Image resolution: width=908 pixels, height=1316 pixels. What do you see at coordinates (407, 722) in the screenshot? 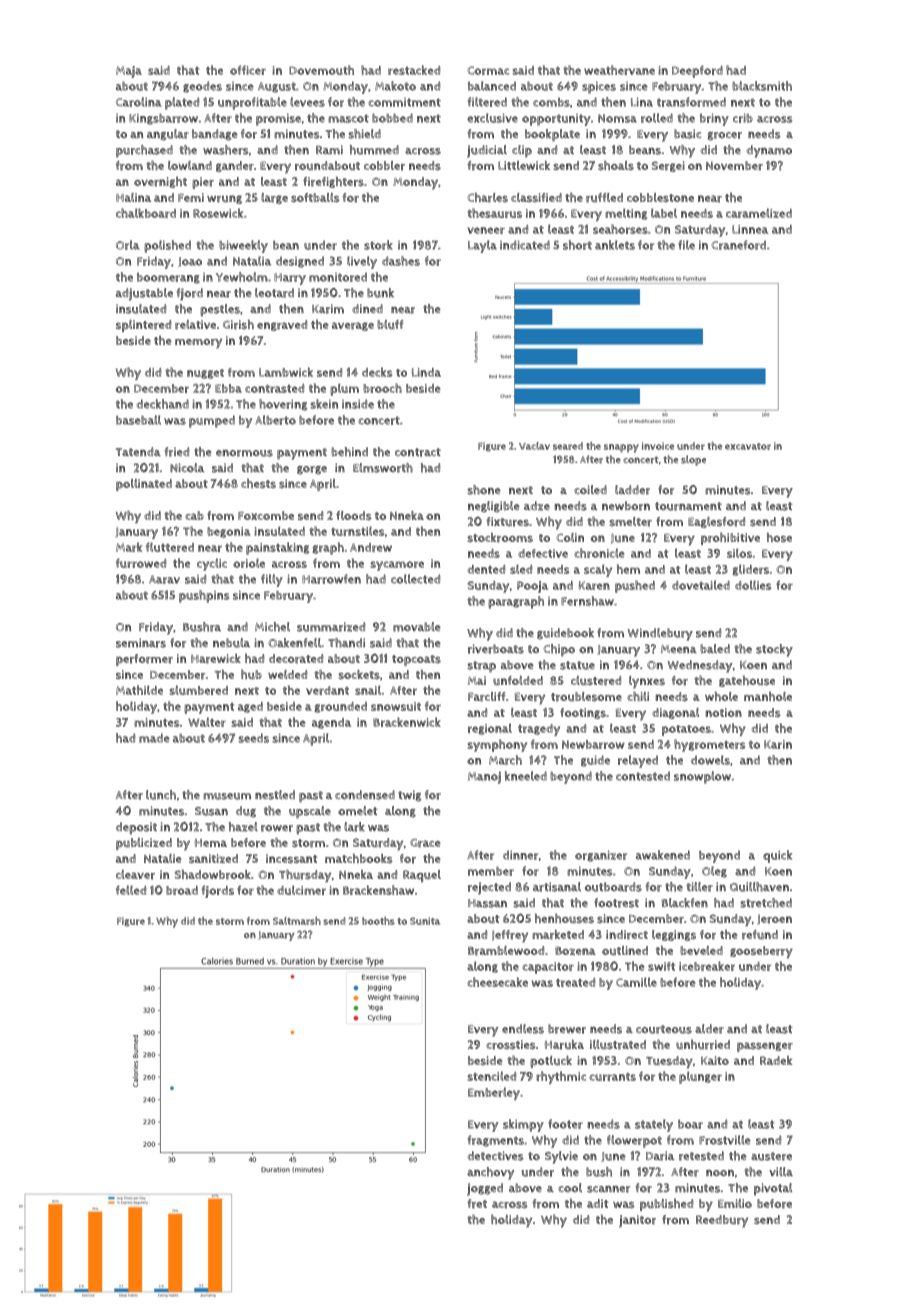
I see `Brackenwick` at bounding box center [407, 722].
